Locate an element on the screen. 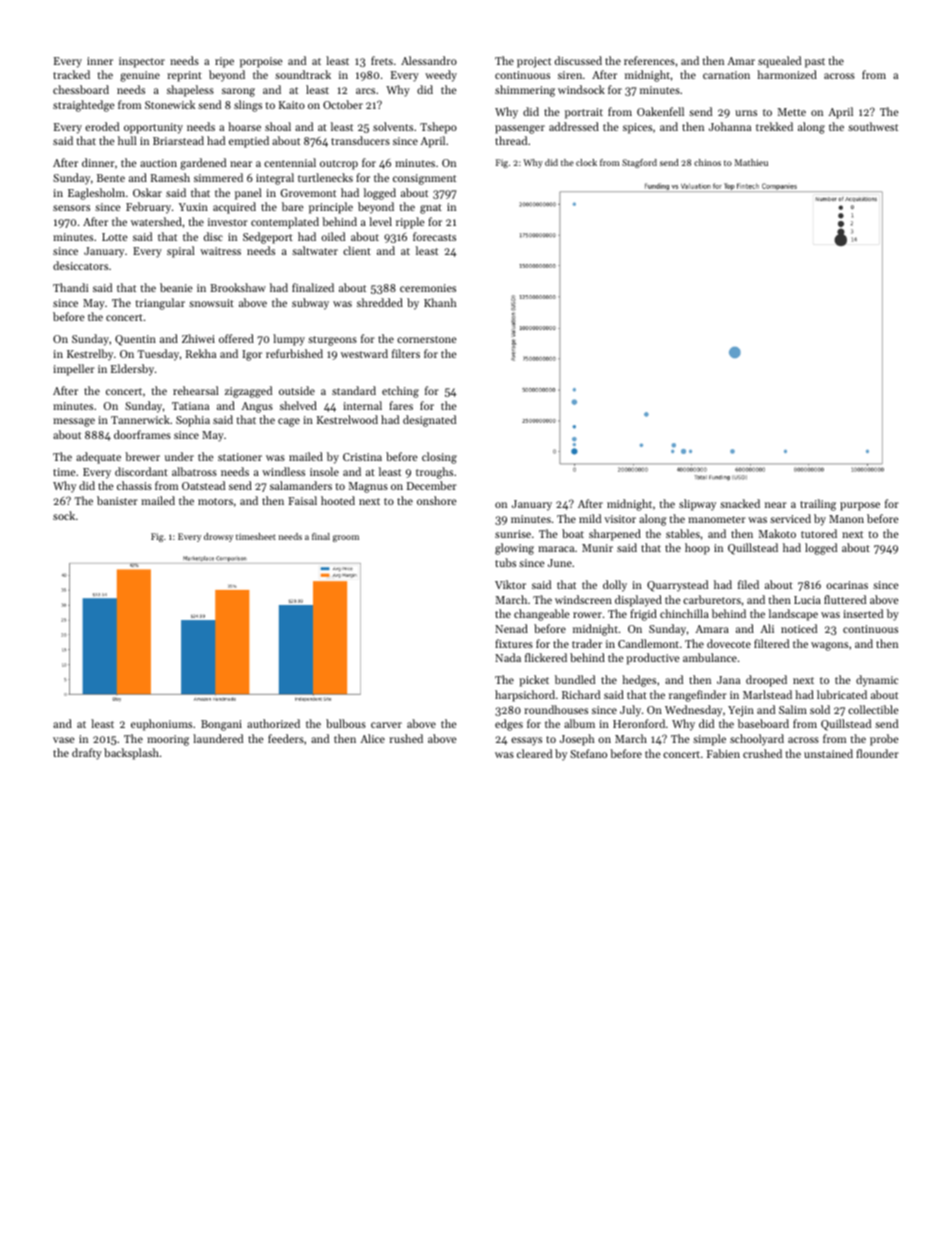 Image resolution: width=952 pixels, height=1233 pixels. chinos is located at coordinates (707, 162).
